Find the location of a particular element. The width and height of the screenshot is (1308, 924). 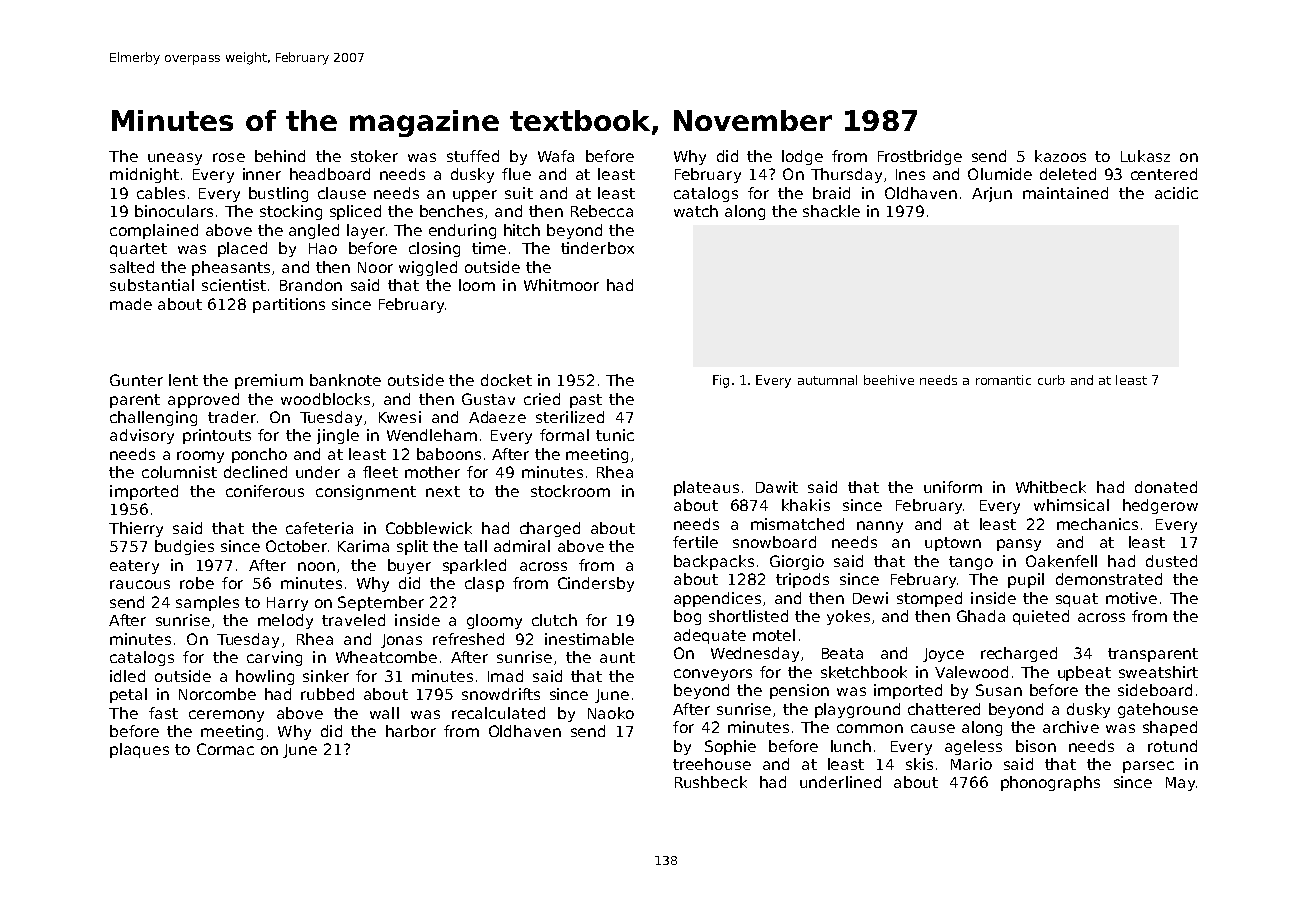

Fig is located at coordinates (721, 381).
